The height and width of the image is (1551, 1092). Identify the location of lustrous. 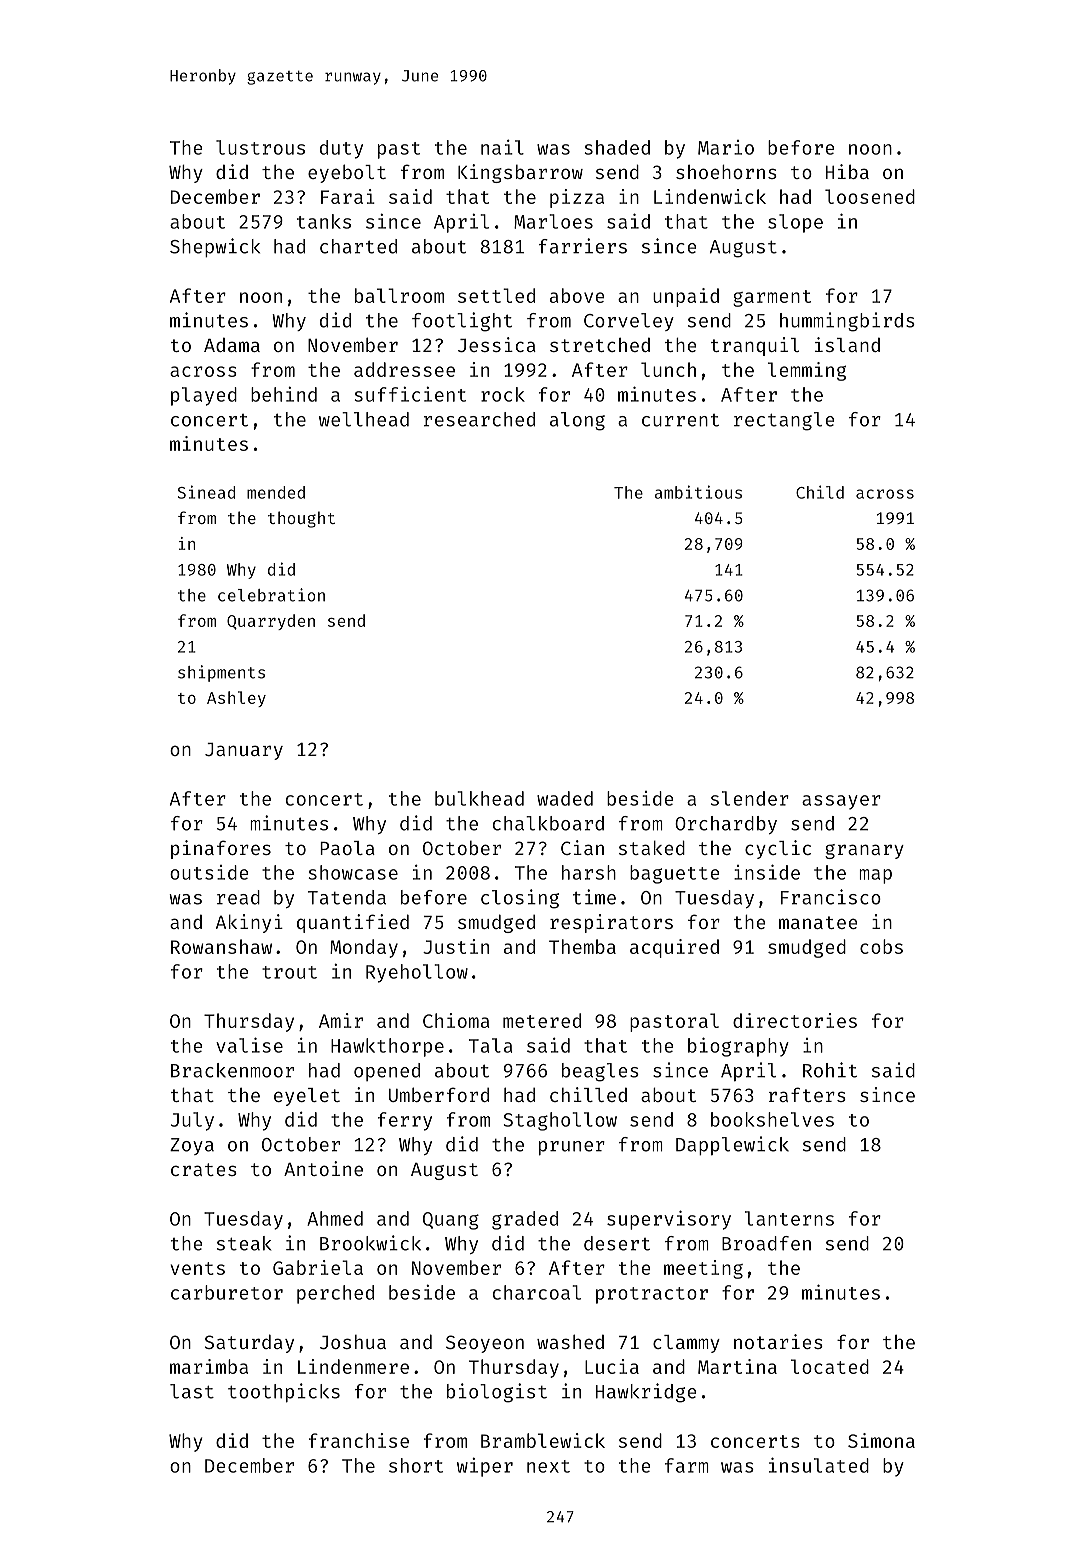
(260, 147).
